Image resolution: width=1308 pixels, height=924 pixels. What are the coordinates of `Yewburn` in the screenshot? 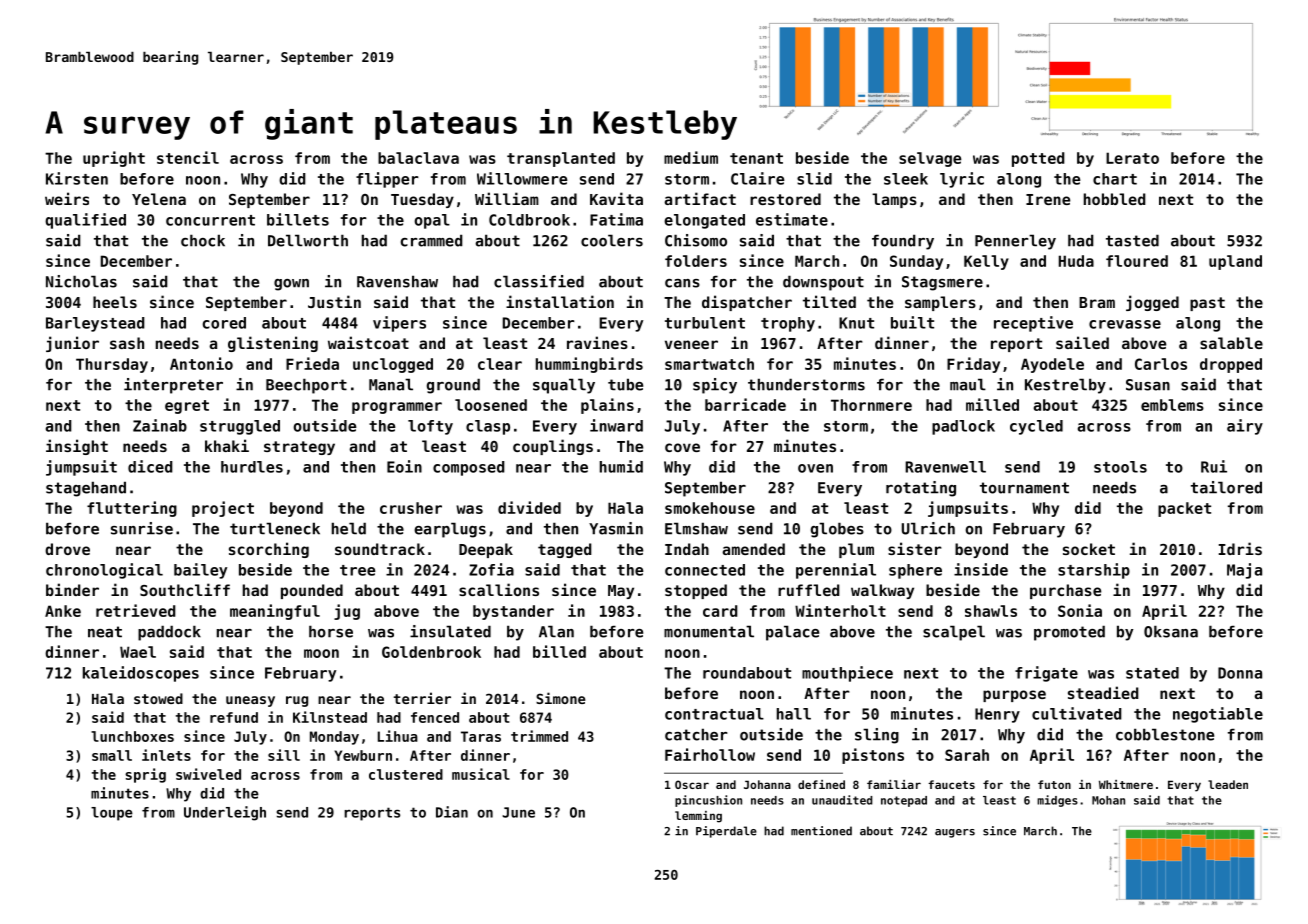 It's located at (363, 755).
